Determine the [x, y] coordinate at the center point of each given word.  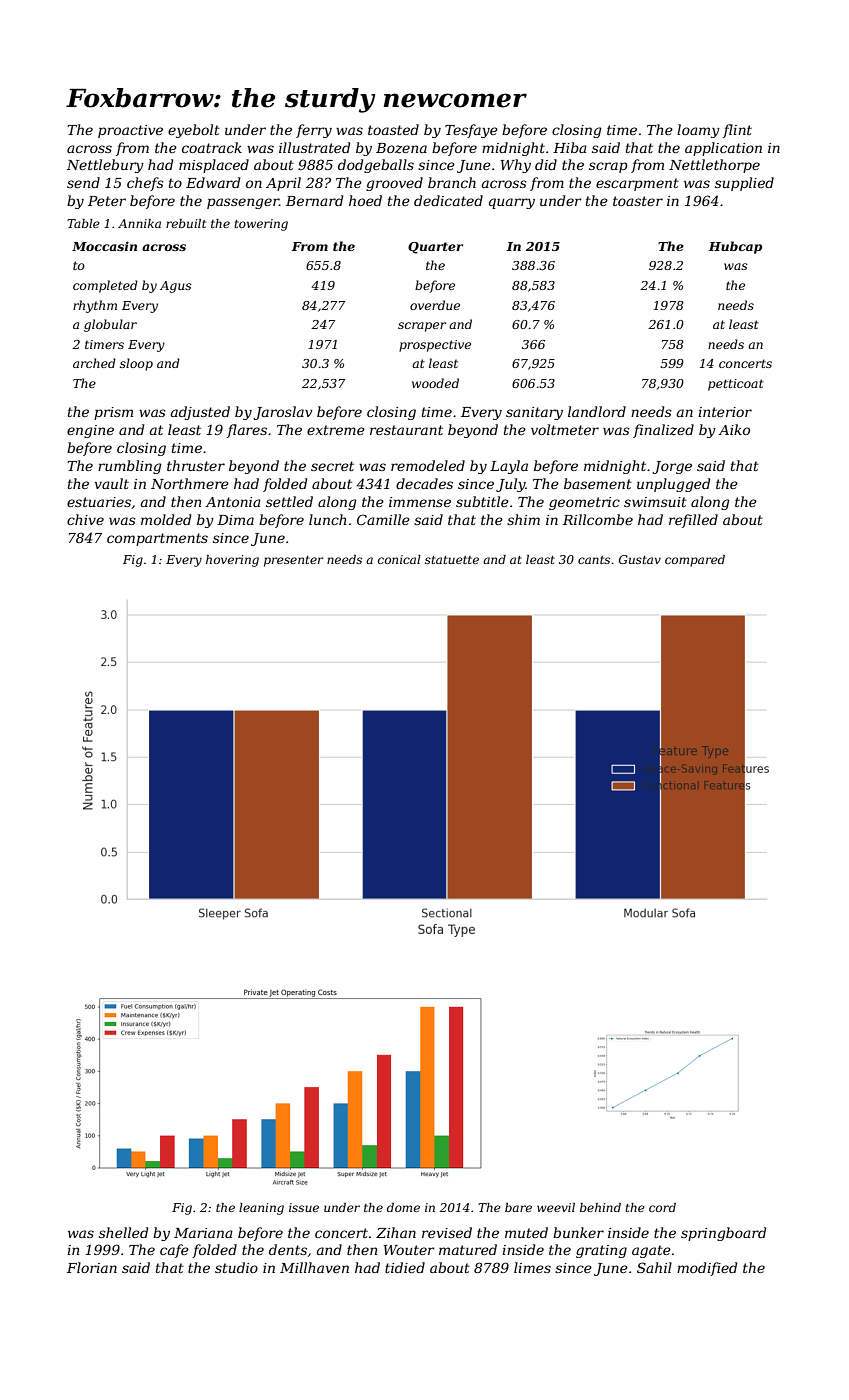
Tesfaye [471, 131]
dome [403, 1207]
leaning [261, 1209]
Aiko [734, 429]
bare [518, 1207]
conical [399, 559]
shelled [123, 1232]
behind [600, 1207]
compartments [157, 539]
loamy [698, 131]
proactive [130, 131]
